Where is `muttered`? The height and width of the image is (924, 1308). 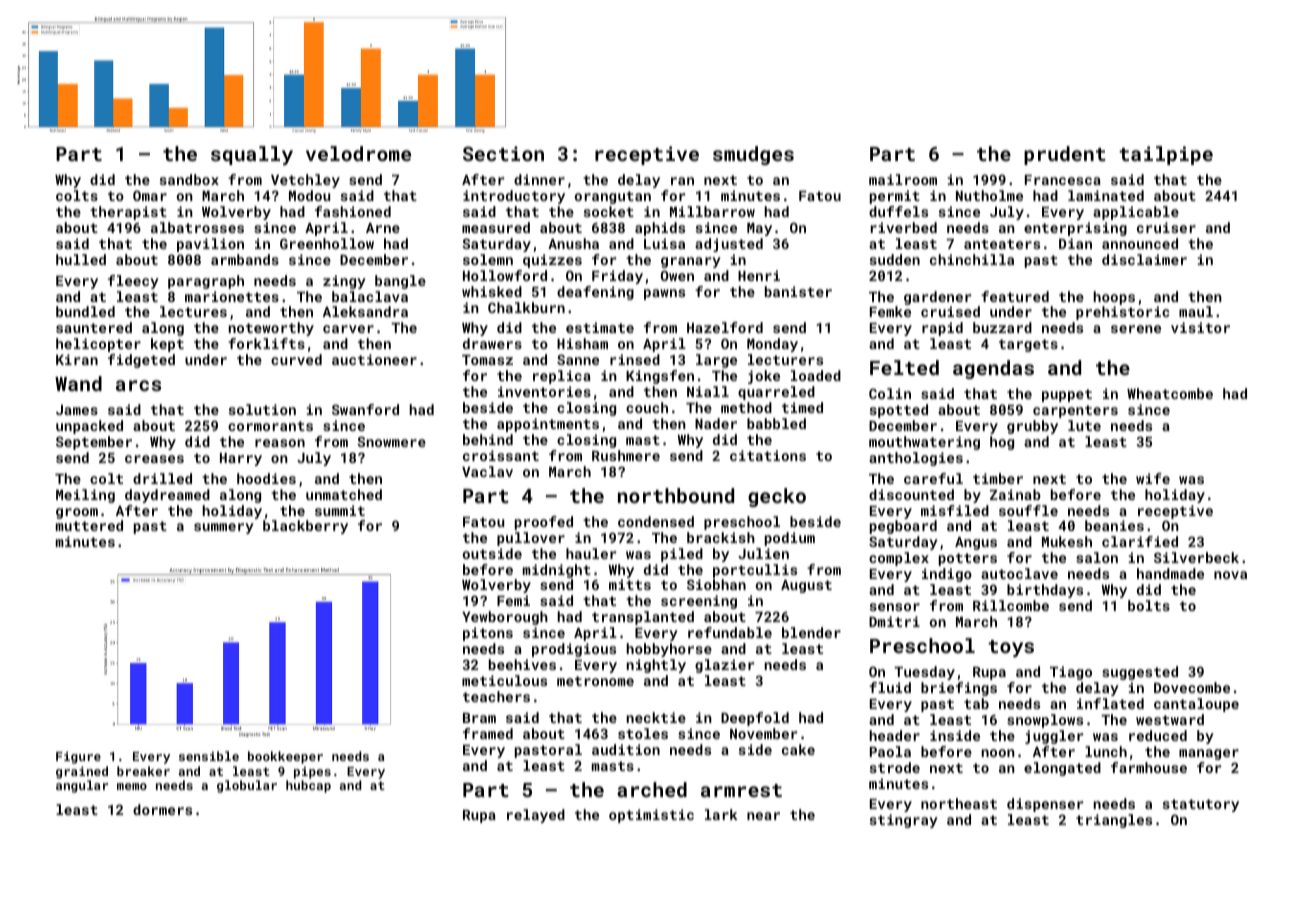
muttered is located at coordinates (89, 525).
